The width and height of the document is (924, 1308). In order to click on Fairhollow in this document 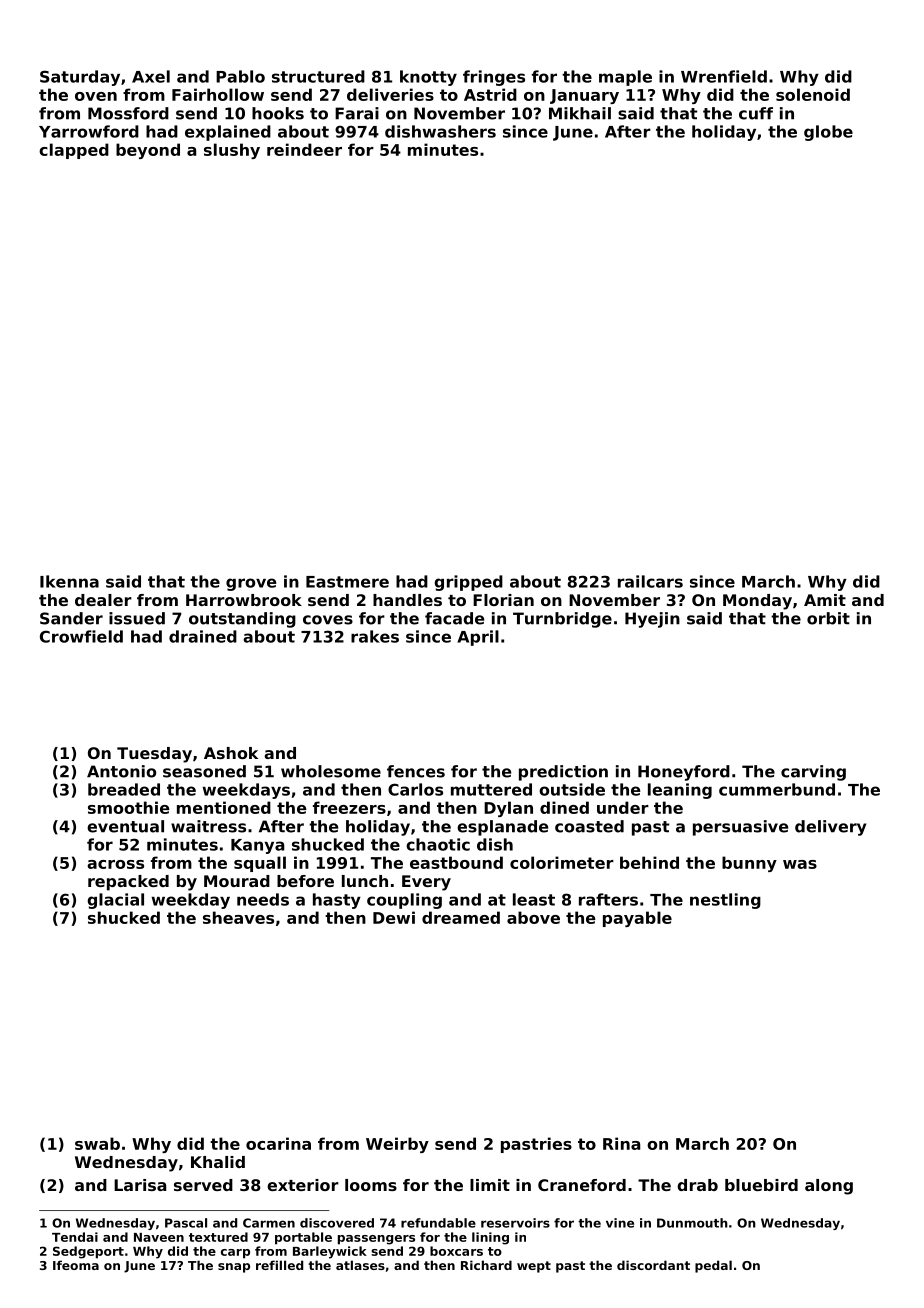, I will do `click(218, 94)`.
